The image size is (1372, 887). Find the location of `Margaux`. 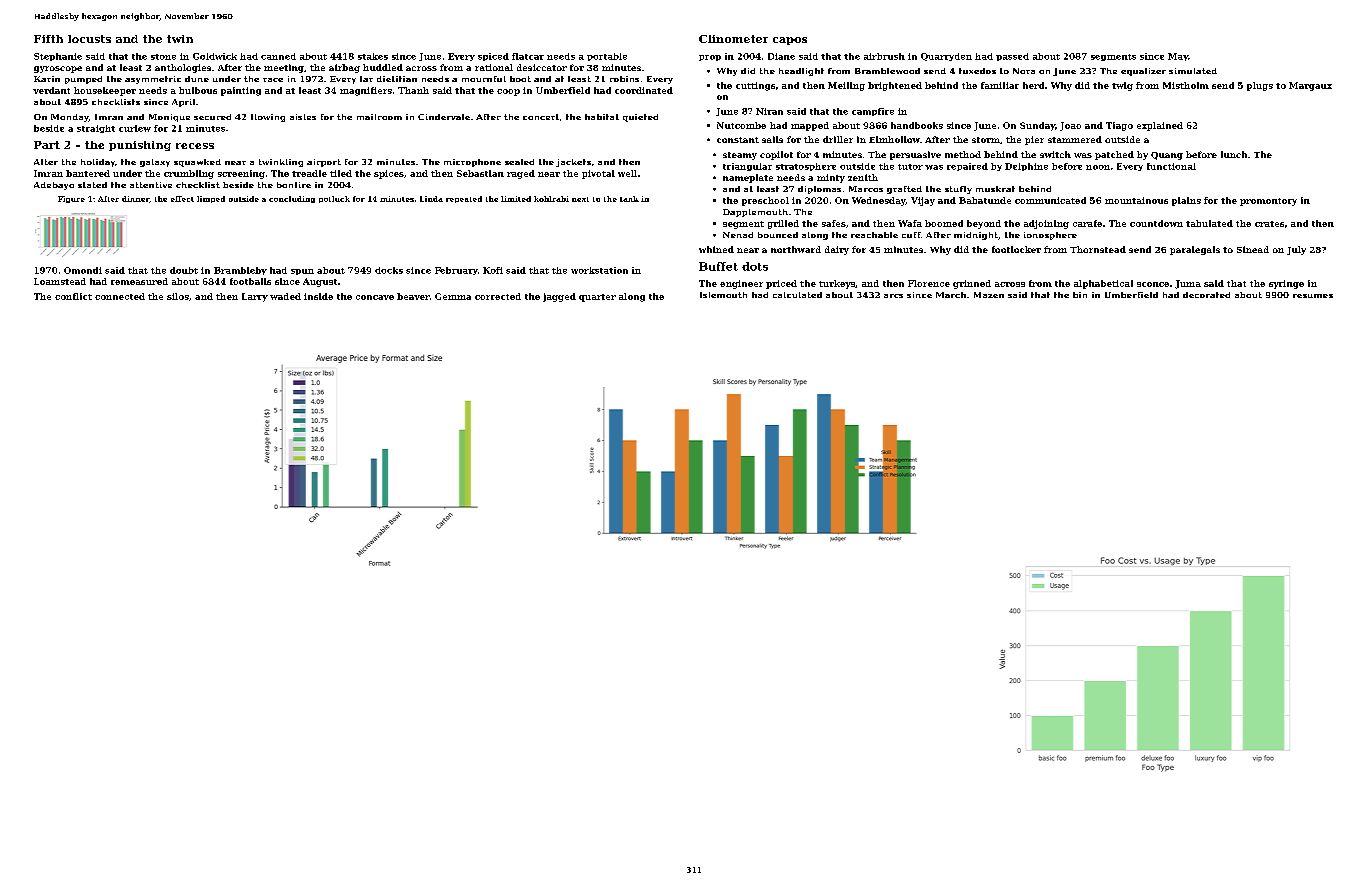

Margaux is located at coordinates (1310, 86).
